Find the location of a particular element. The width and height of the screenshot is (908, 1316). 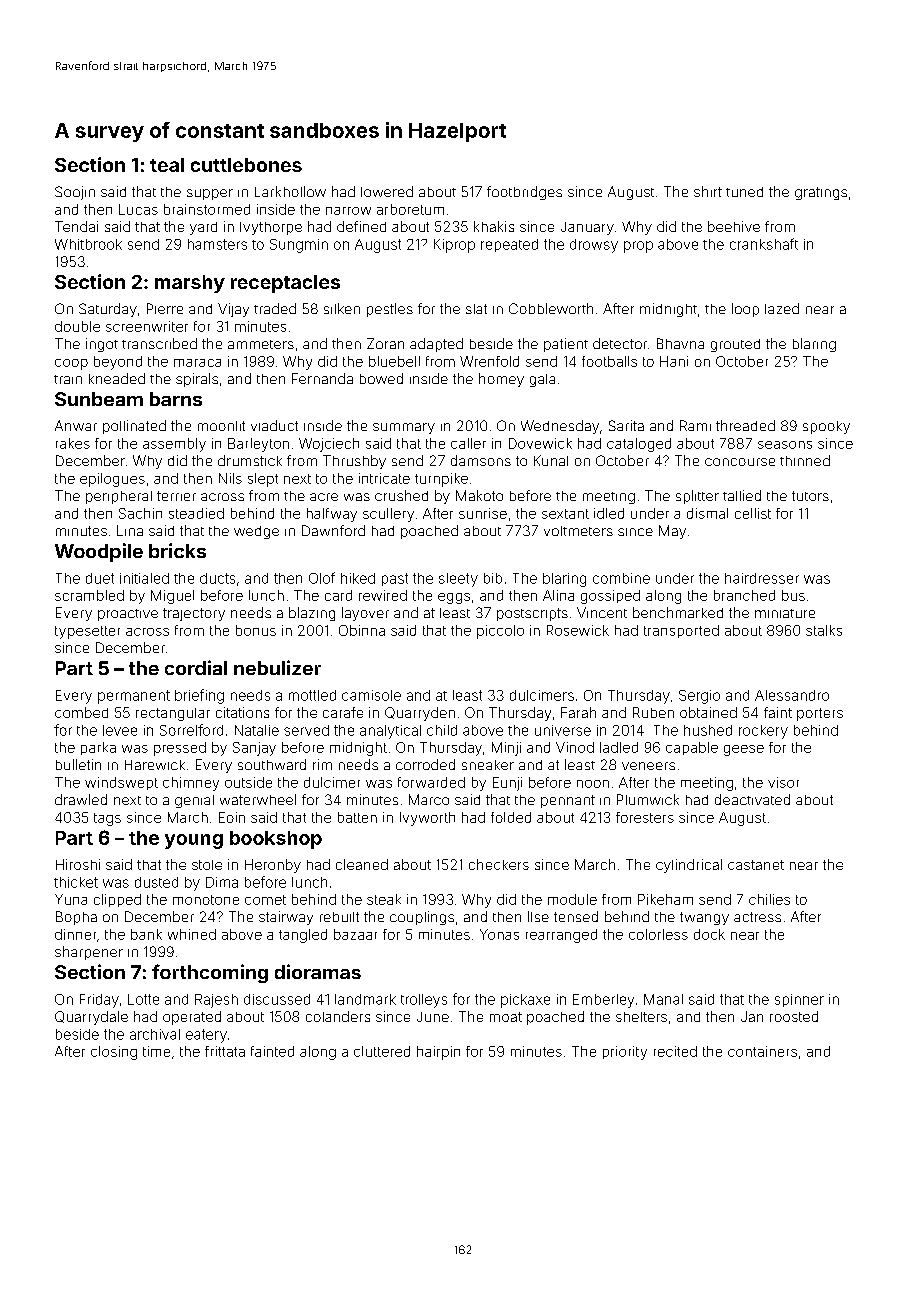

terrier is located at coordinates (176, 496).
